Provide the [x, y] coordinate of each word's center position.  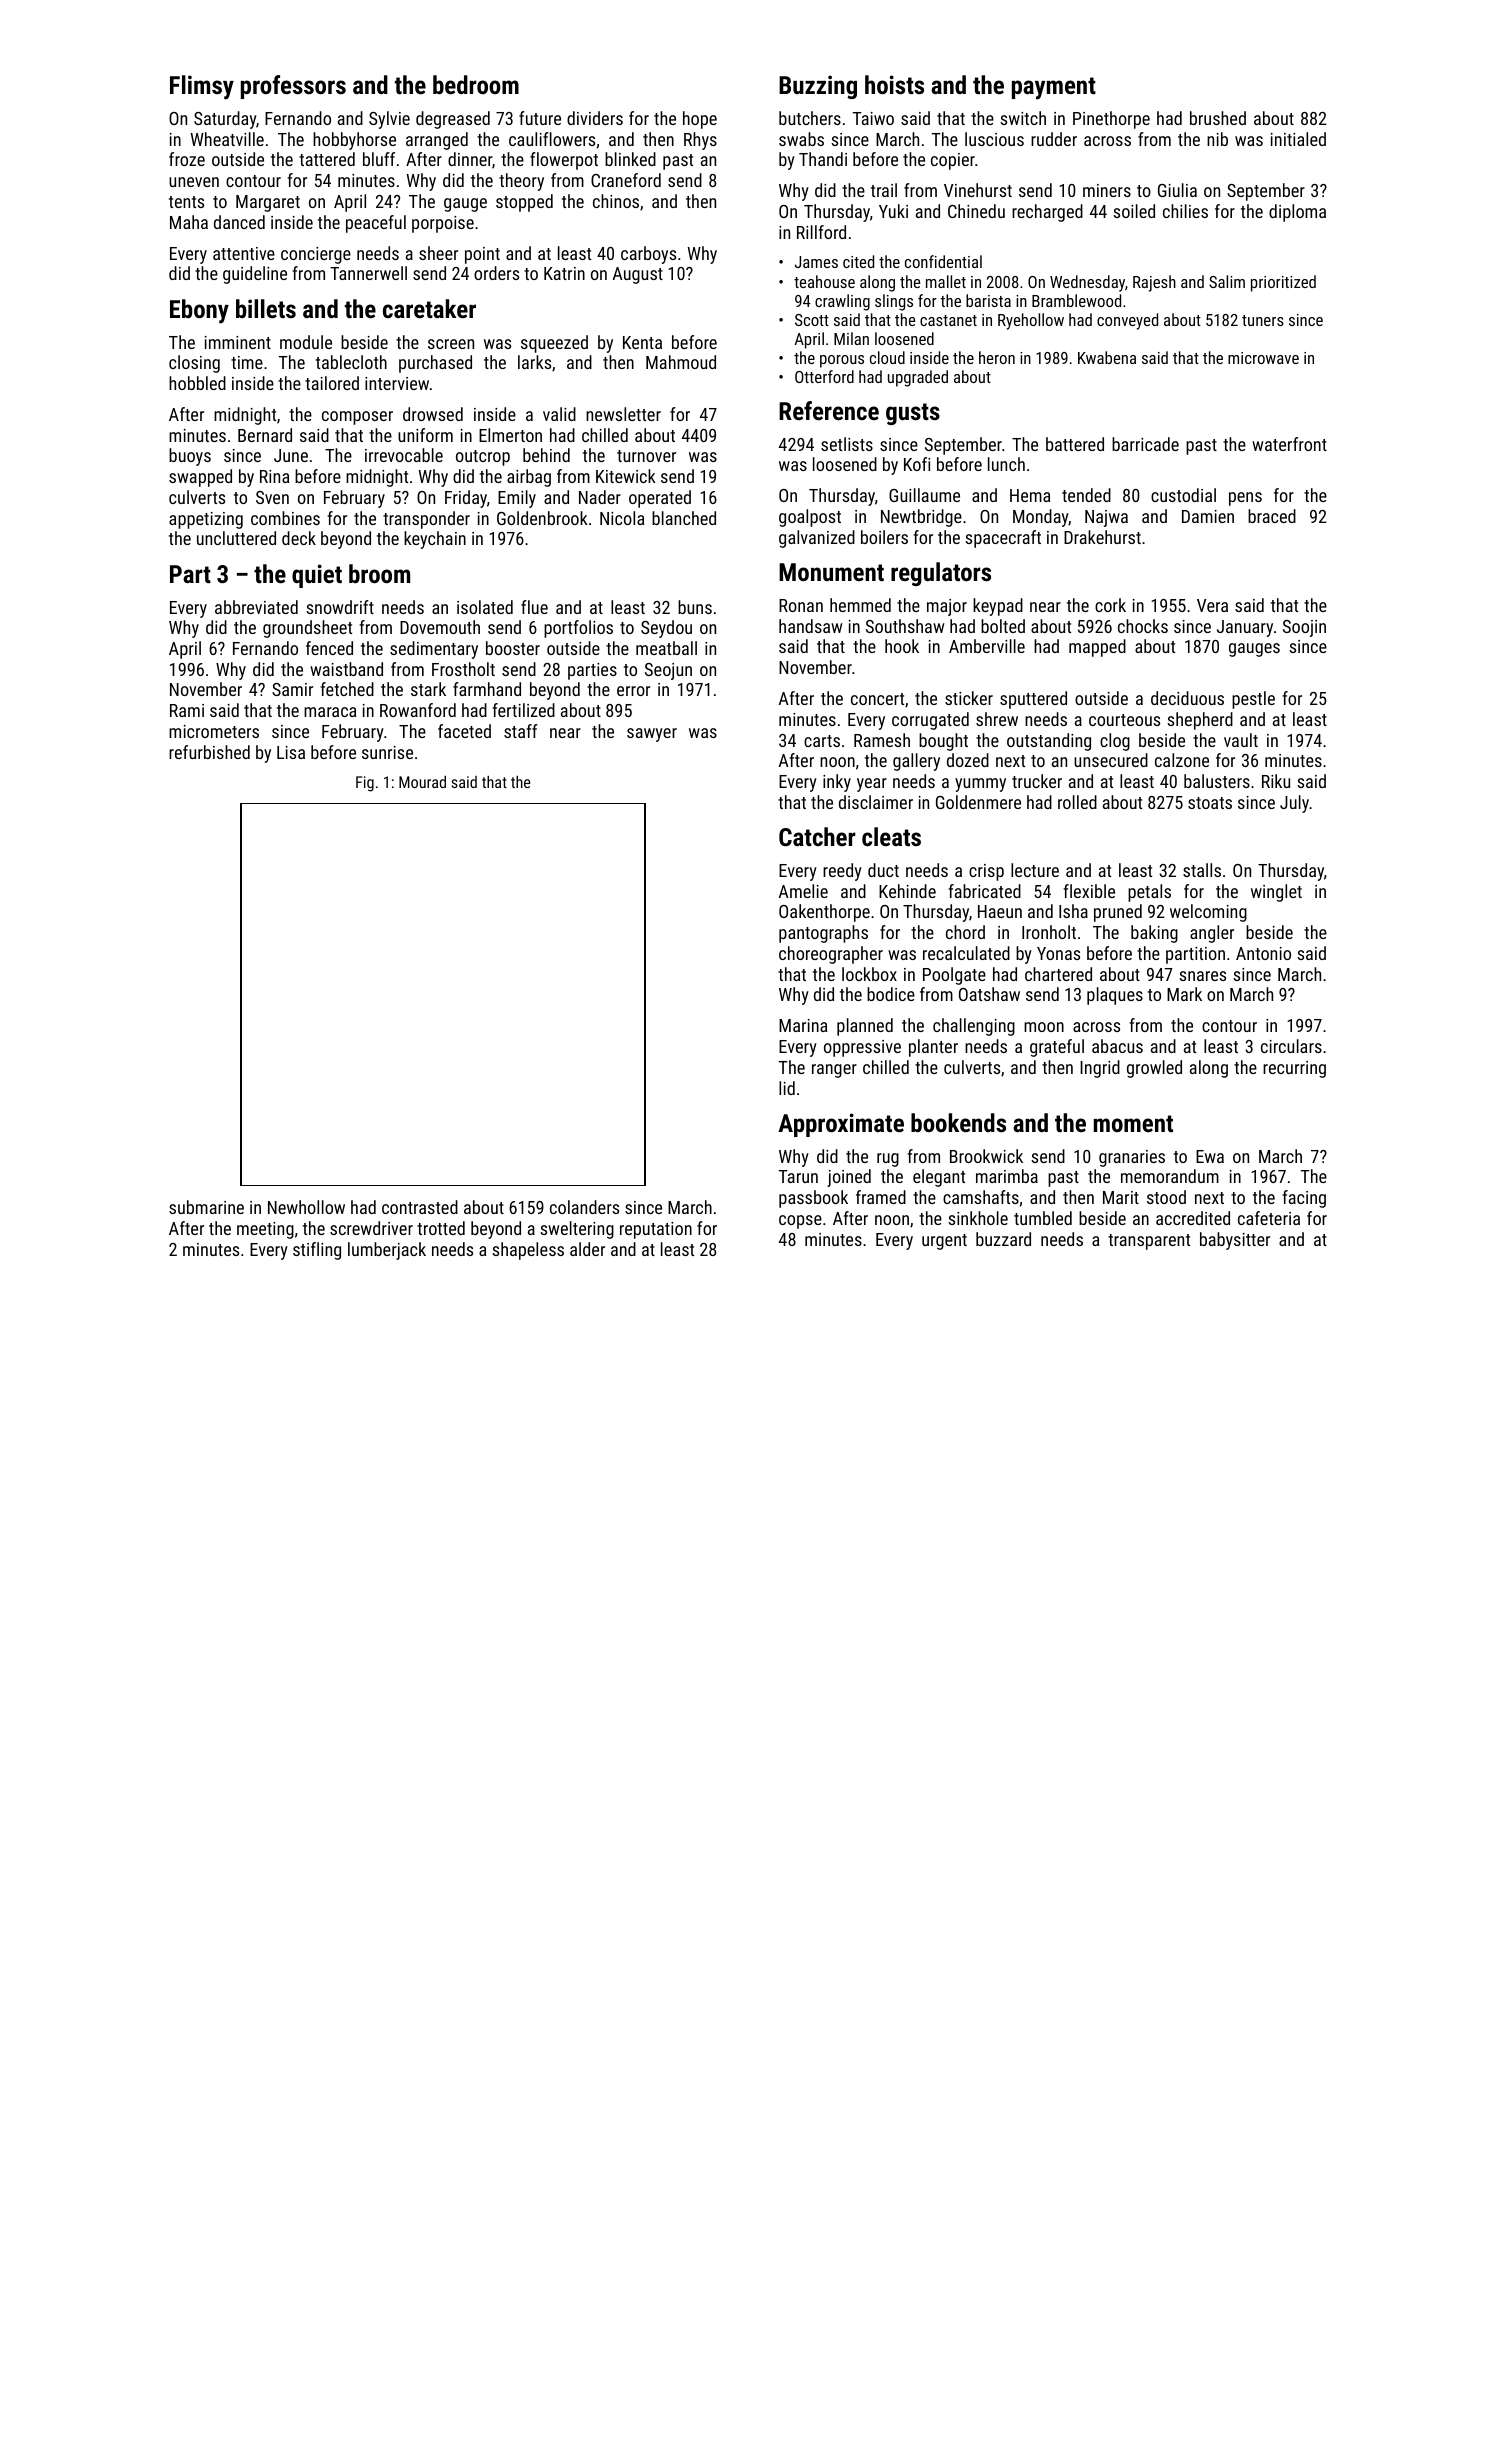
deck [299, 538]
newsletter [623, 414]
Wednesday [1087, 283]
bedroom [476, 84]
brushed [1218, 118]
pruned [1118, 913]
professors [293, 87]
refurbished [209, 752]
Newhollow [306, 1207]
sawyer [652, 735]
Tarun [798, 1176]
